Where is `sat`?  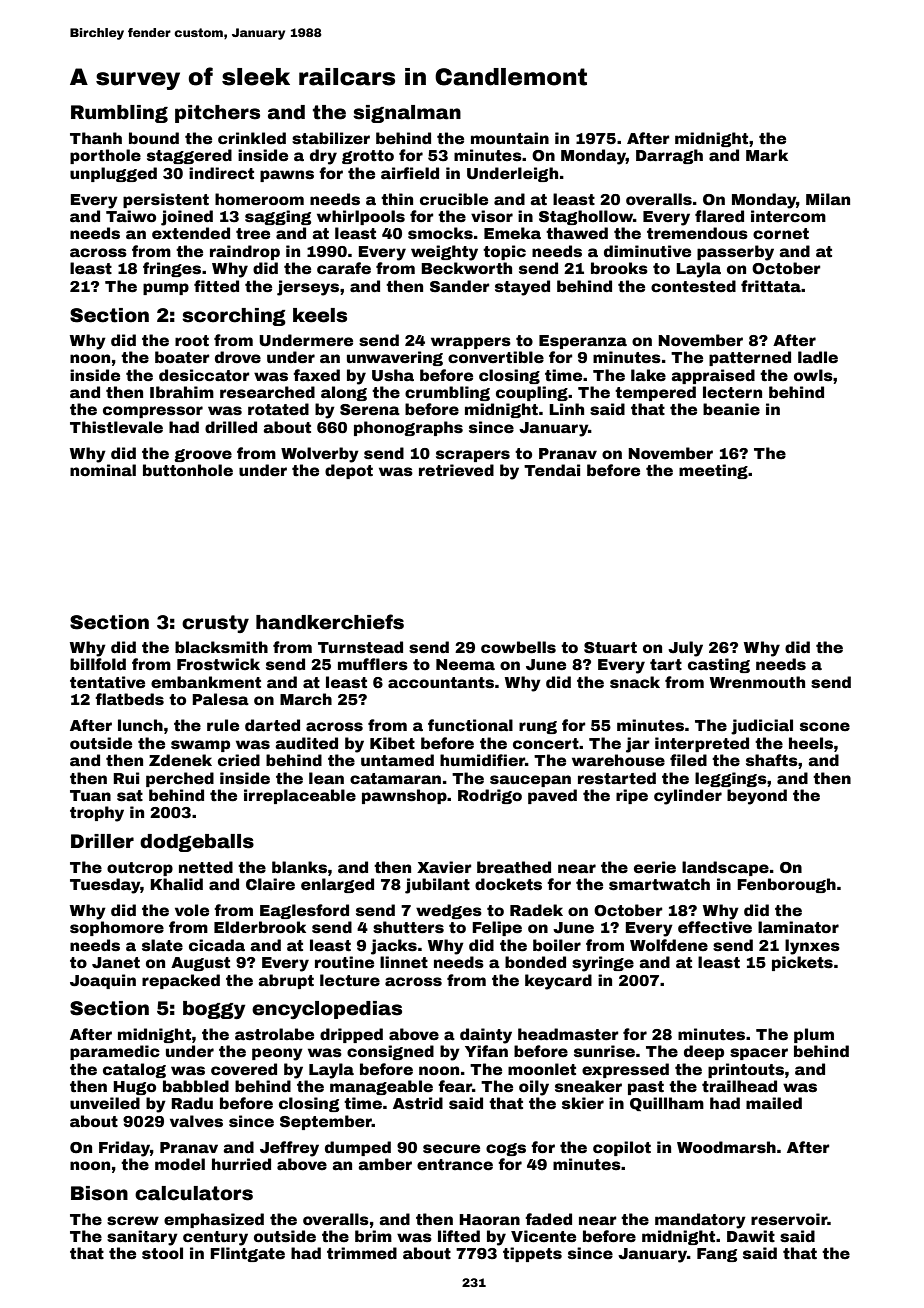
sat is located at coordinates (130, 796).
